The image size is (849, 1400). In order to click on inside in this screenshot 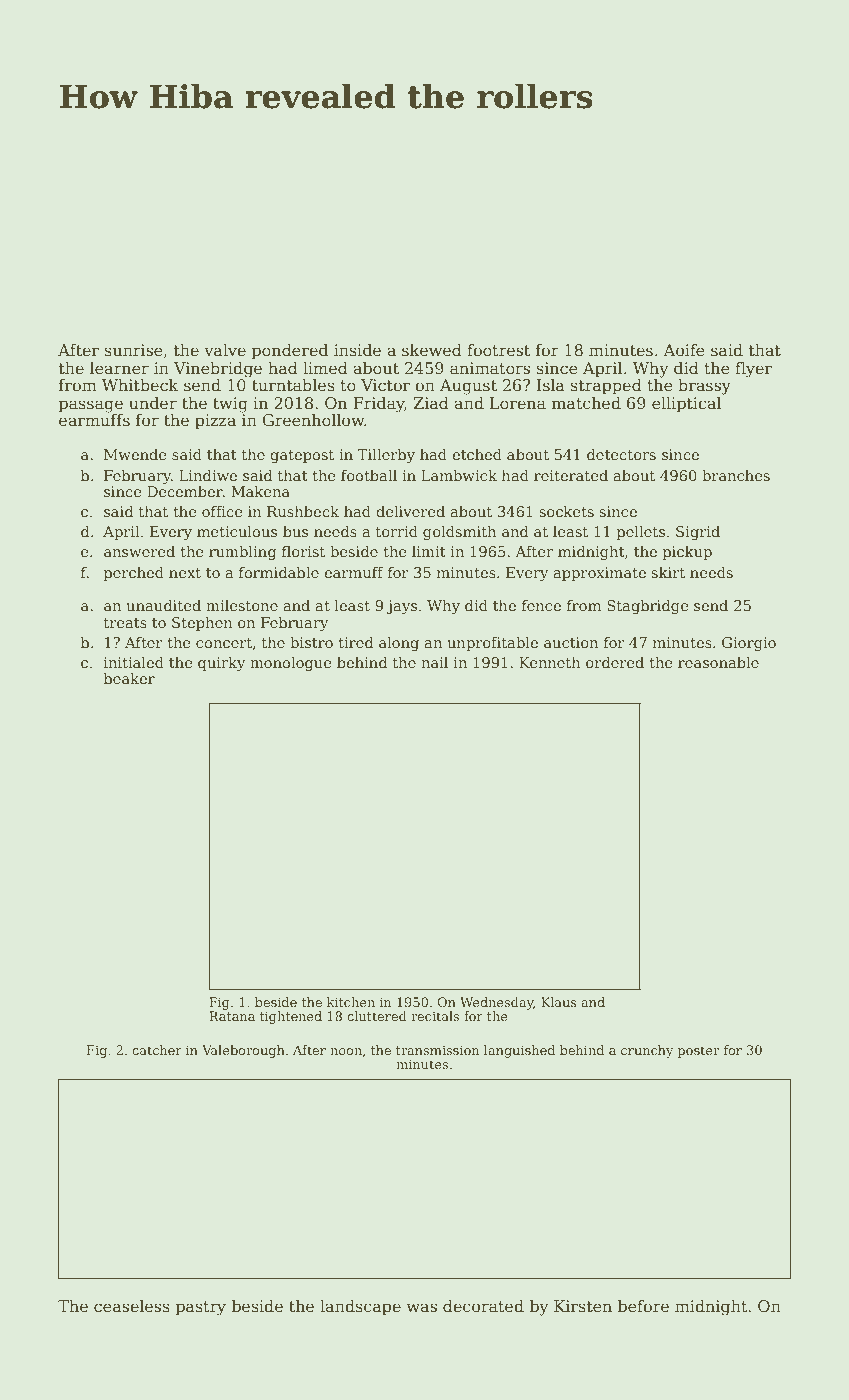, I will do `click(357, 349)`.
